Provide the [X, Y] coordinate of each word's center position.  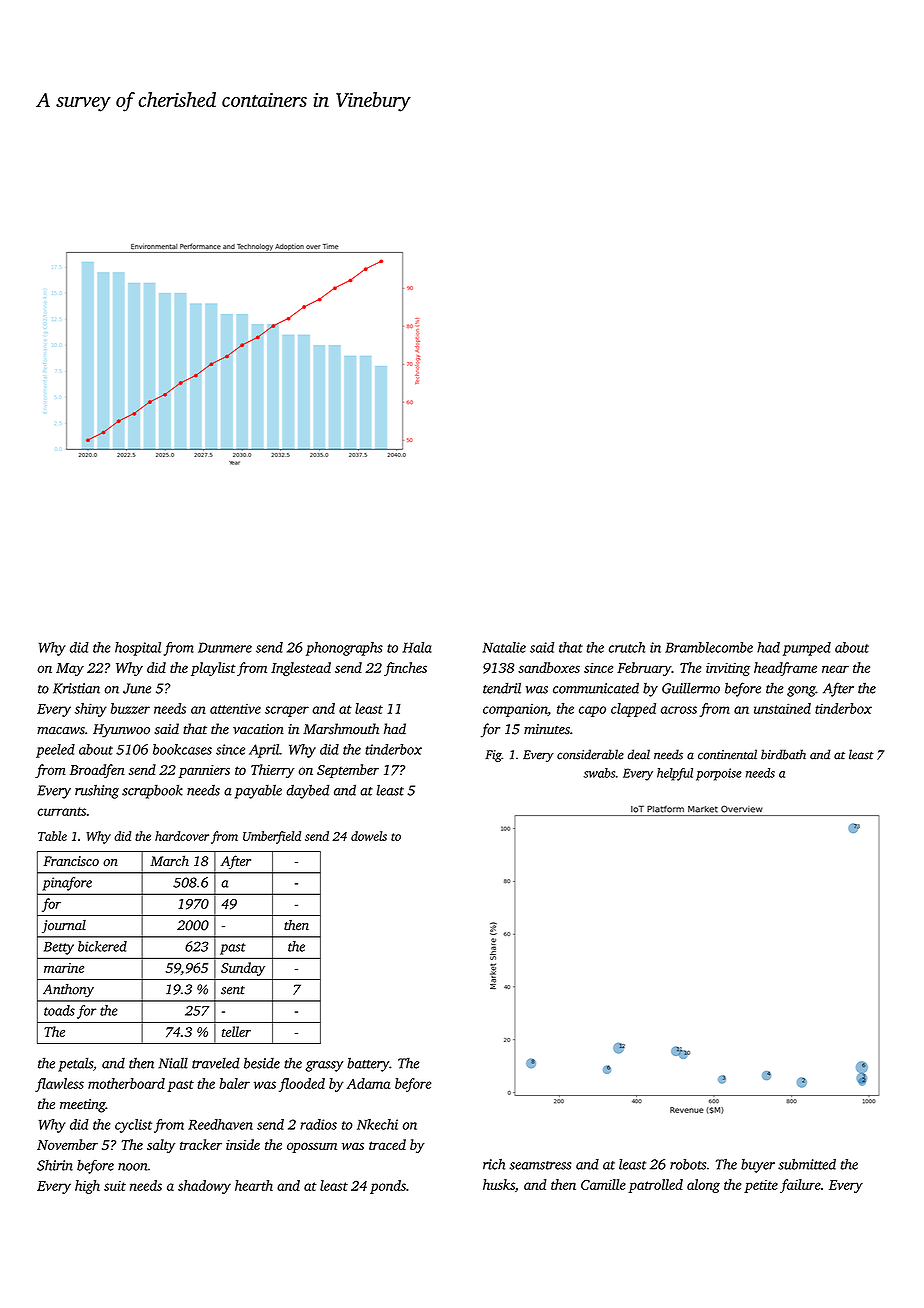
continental [727, 754]
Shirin [55, 1165]
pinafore [67, 884]
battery [368, 1064]
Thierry [272, 771]
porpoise [719, 774]
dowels [369, 836]
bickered [102, 946]
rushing [97, 791]
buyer [758, 1166]
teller [236, 1031]
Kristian [76, 688]
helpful [675, 774]
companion [515, 710]
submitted [807, 1164]
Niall [173, 1063]
